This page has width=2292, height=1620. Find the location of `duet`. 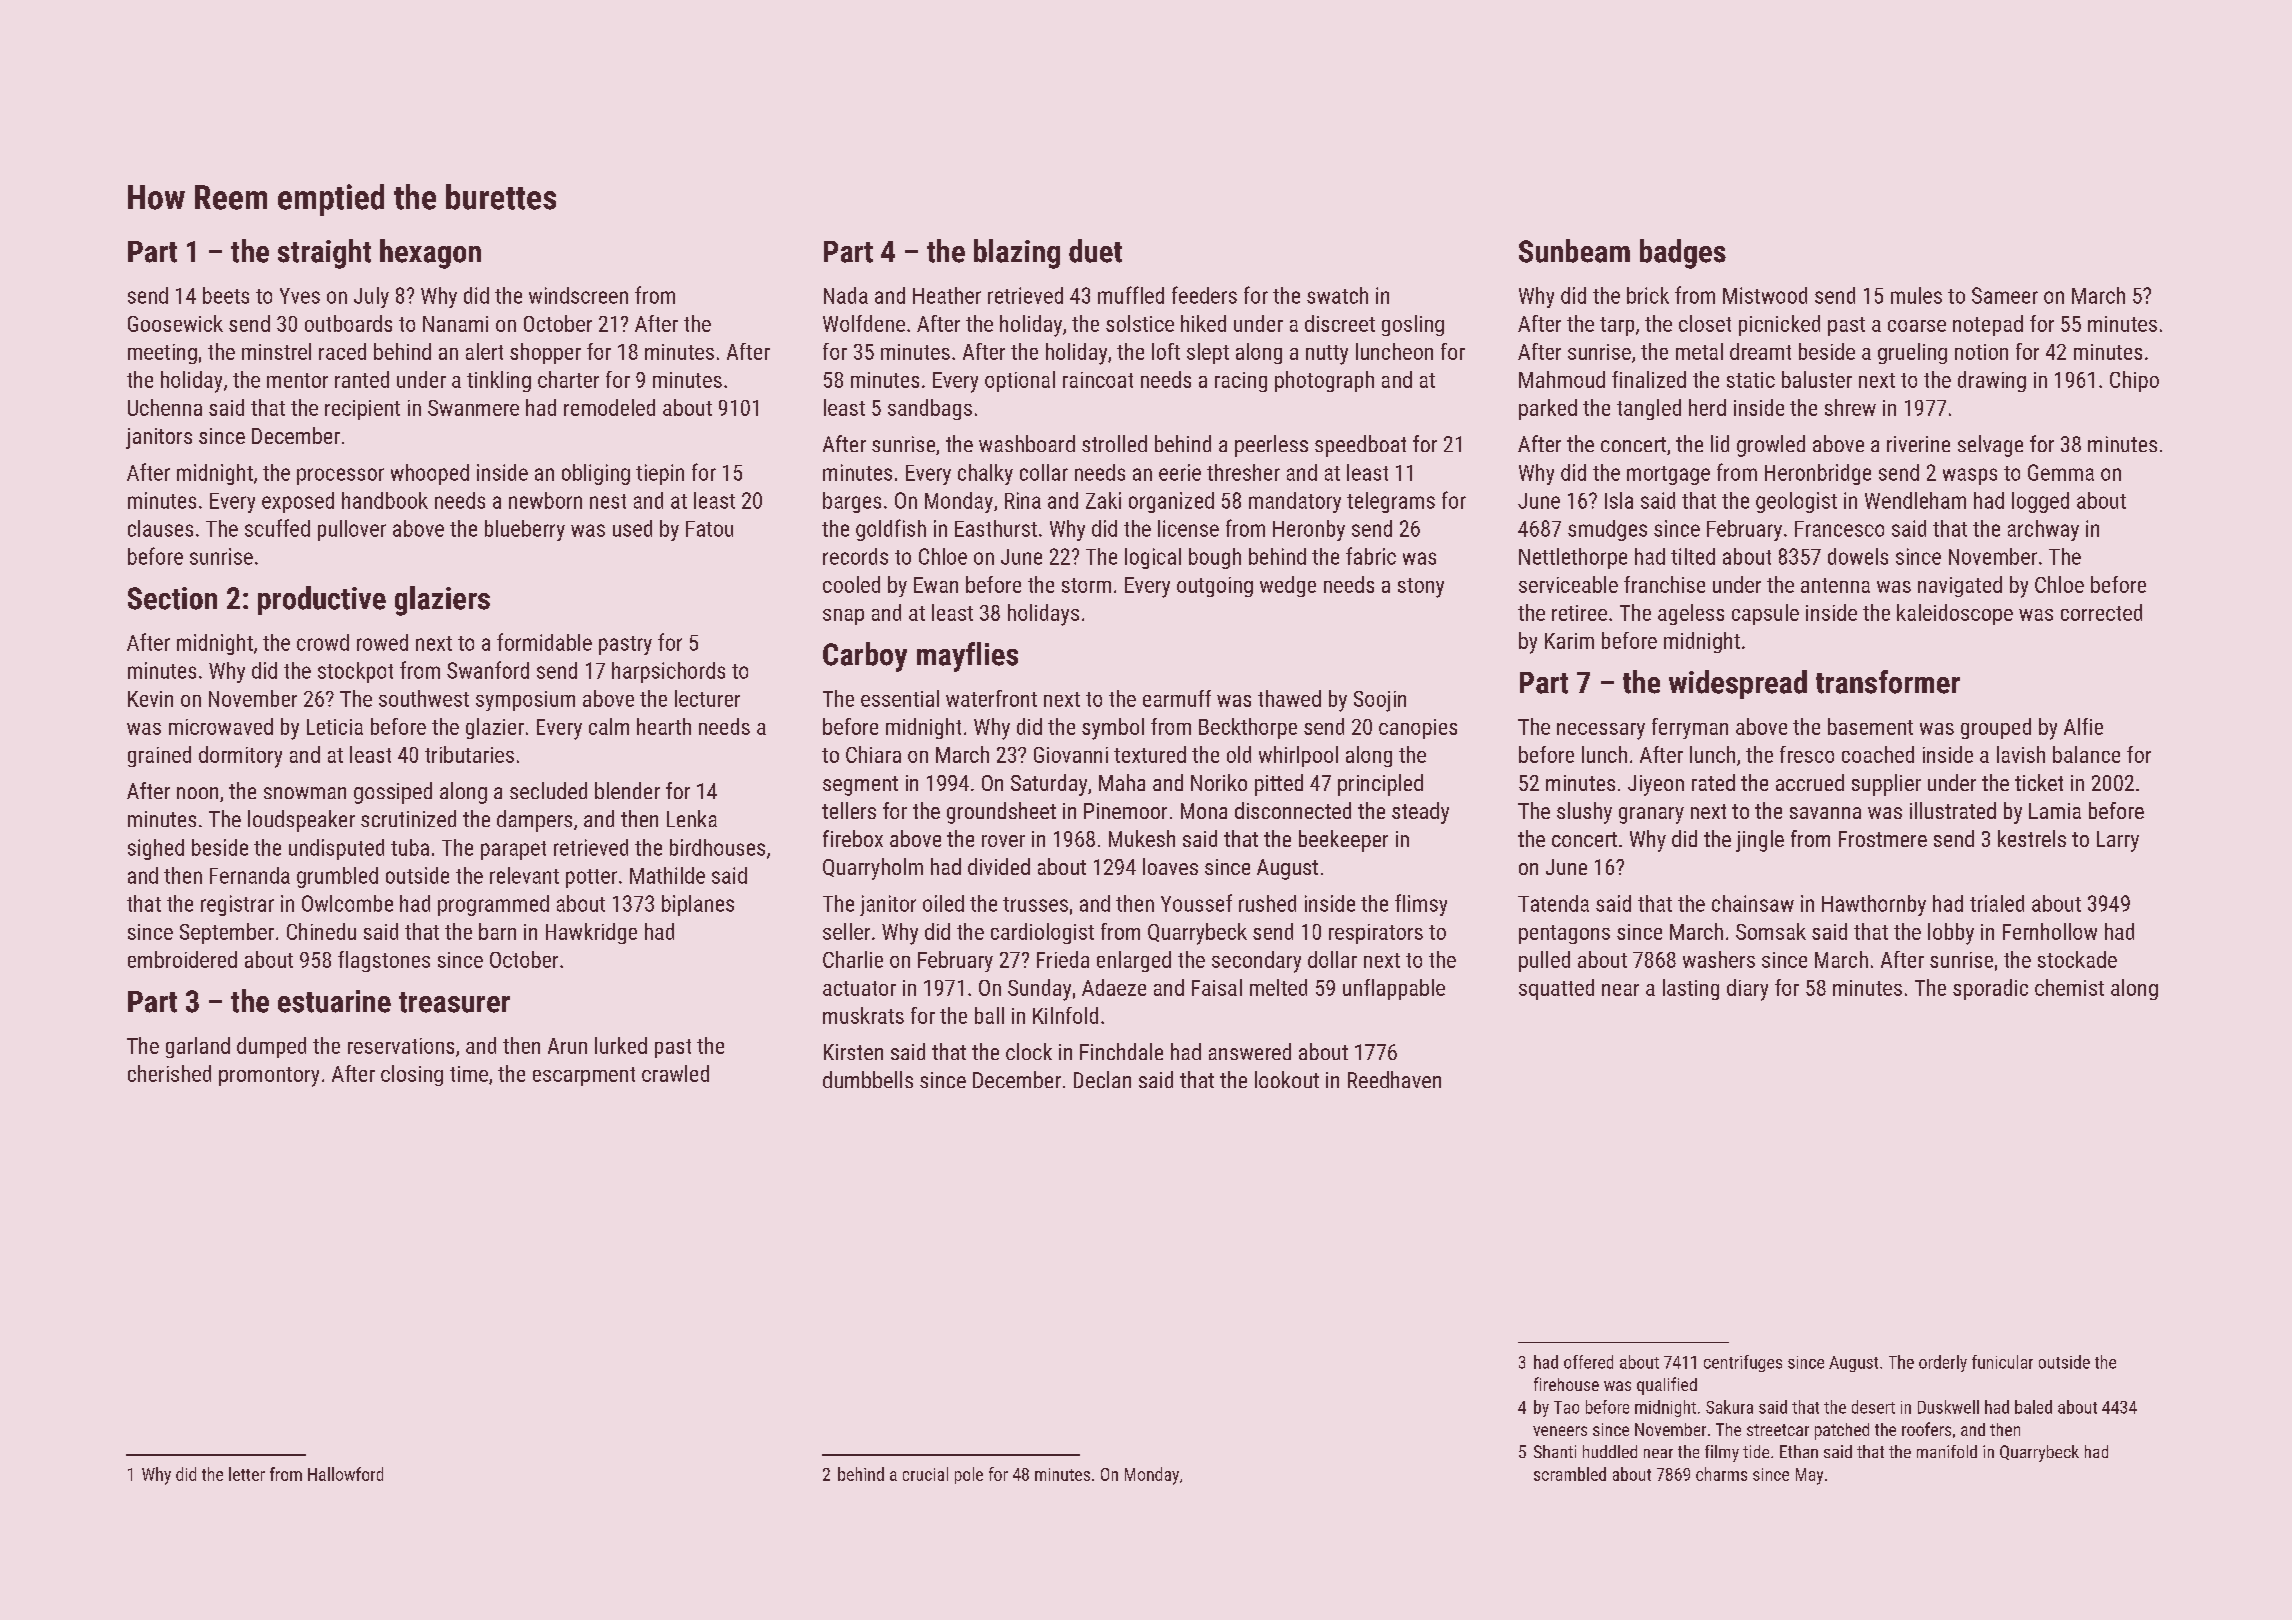

duet is located at coordinates (1095, 251).
